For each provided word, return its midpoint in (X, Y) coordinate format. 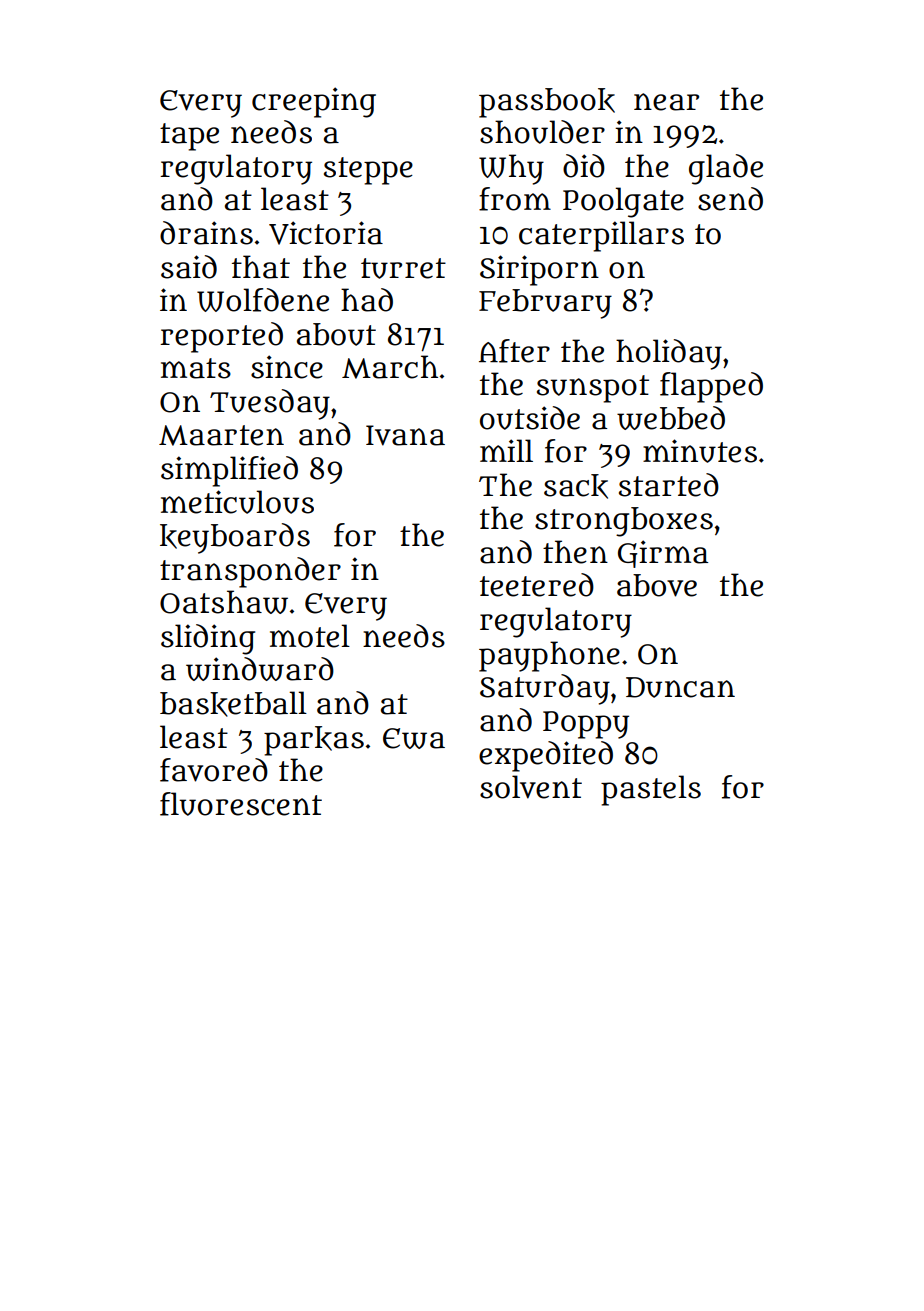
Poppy (586, 725)
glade (726, 169)
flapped (711, 387)
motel (310, 636)
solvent (531, 787)
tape (189, 137)
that (261, 267)
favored (214, 770)
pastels (651, 790)
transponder (250, 572)
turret (403, 268)
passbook (547, 103)
